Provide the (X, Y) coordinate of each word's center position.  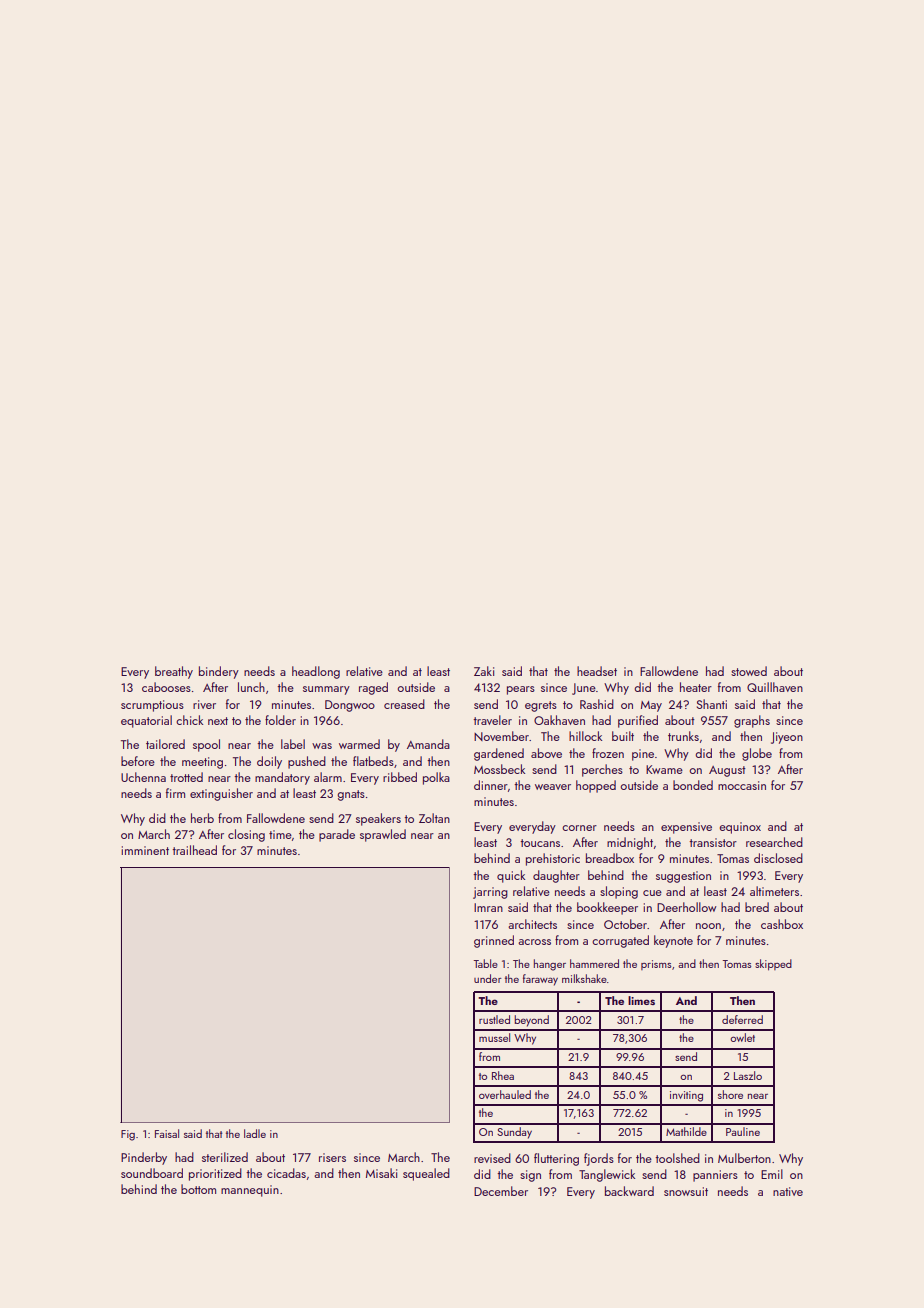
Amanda (428, 744)
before (138, 761)
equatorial (146, 721)
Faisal (167, 1133)
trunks (683, 736)
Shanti (712, 704)
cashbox (782, 924)
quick (511, 876)
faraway (540, 980)
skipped (773, 965)
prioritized (215, 1174)
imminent (145, 850)
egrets (541, 706)
